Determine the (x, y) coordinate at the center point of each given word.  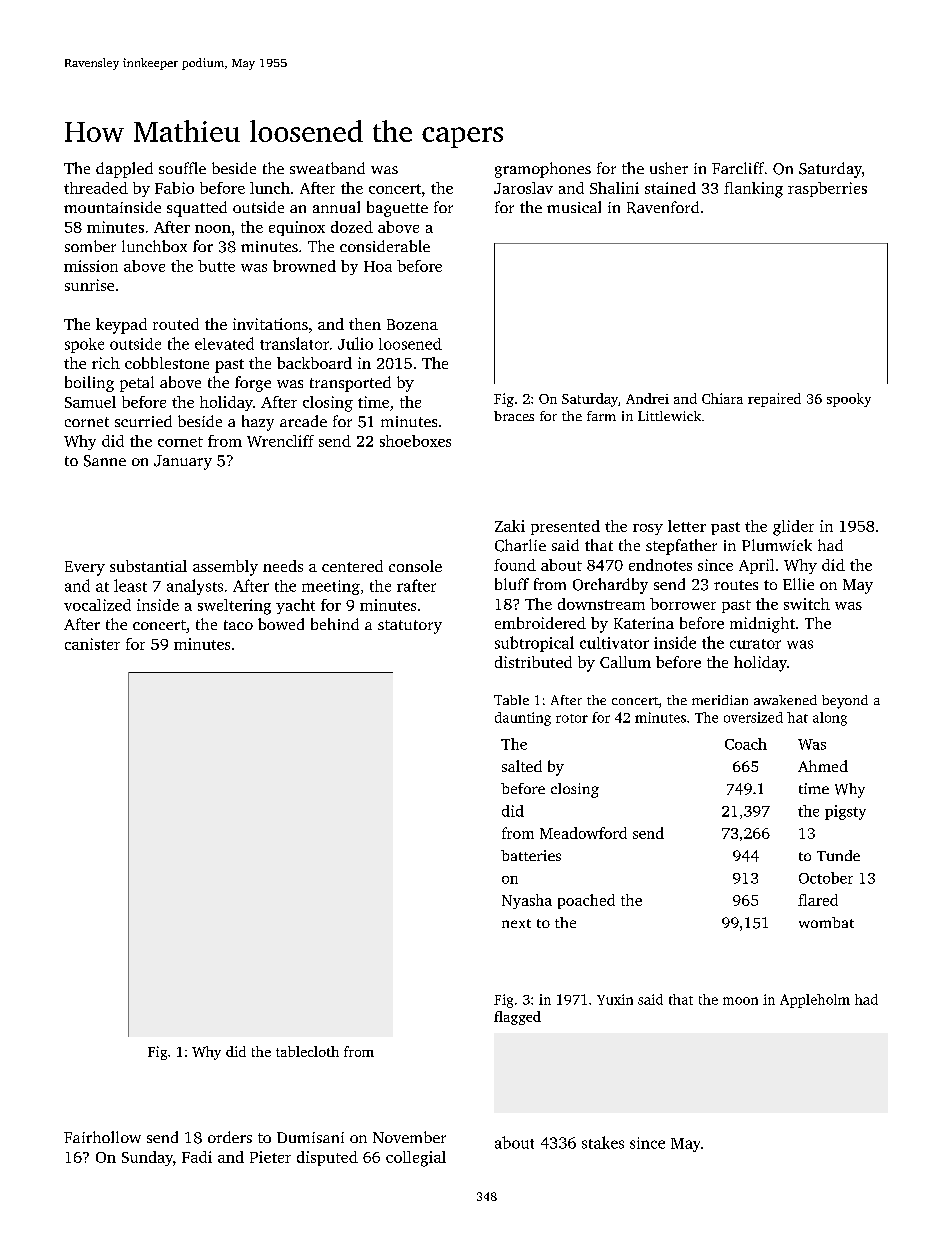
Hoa (378, 266)
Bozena (412, 324)
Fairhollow (102, 1137)
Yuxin (615, 999)
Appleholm (815, 1001)
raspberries (827, 189)
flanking (753, 190)
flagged (517, 1018)
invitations (270, 324)
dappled (124, 170)
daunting (523, 719)
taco (238, 625)
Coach (746, 744)
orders (230, 1137)
